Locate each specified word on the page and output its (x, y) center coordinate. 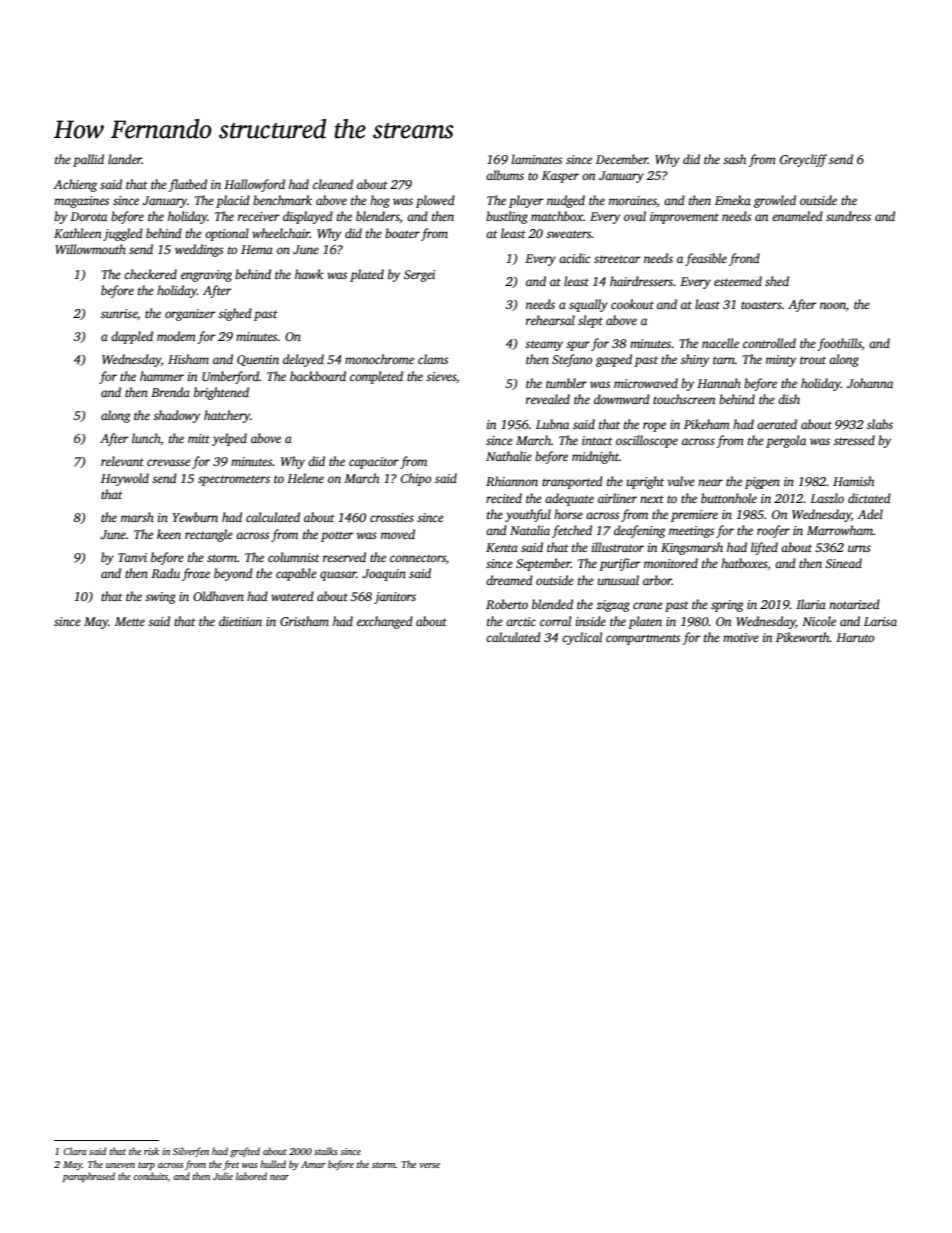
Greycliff (803, 160)
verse (429, 1165)
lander (125, 159)
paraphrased (89, 1177)
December (622, 159)
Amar (313, 1164)
